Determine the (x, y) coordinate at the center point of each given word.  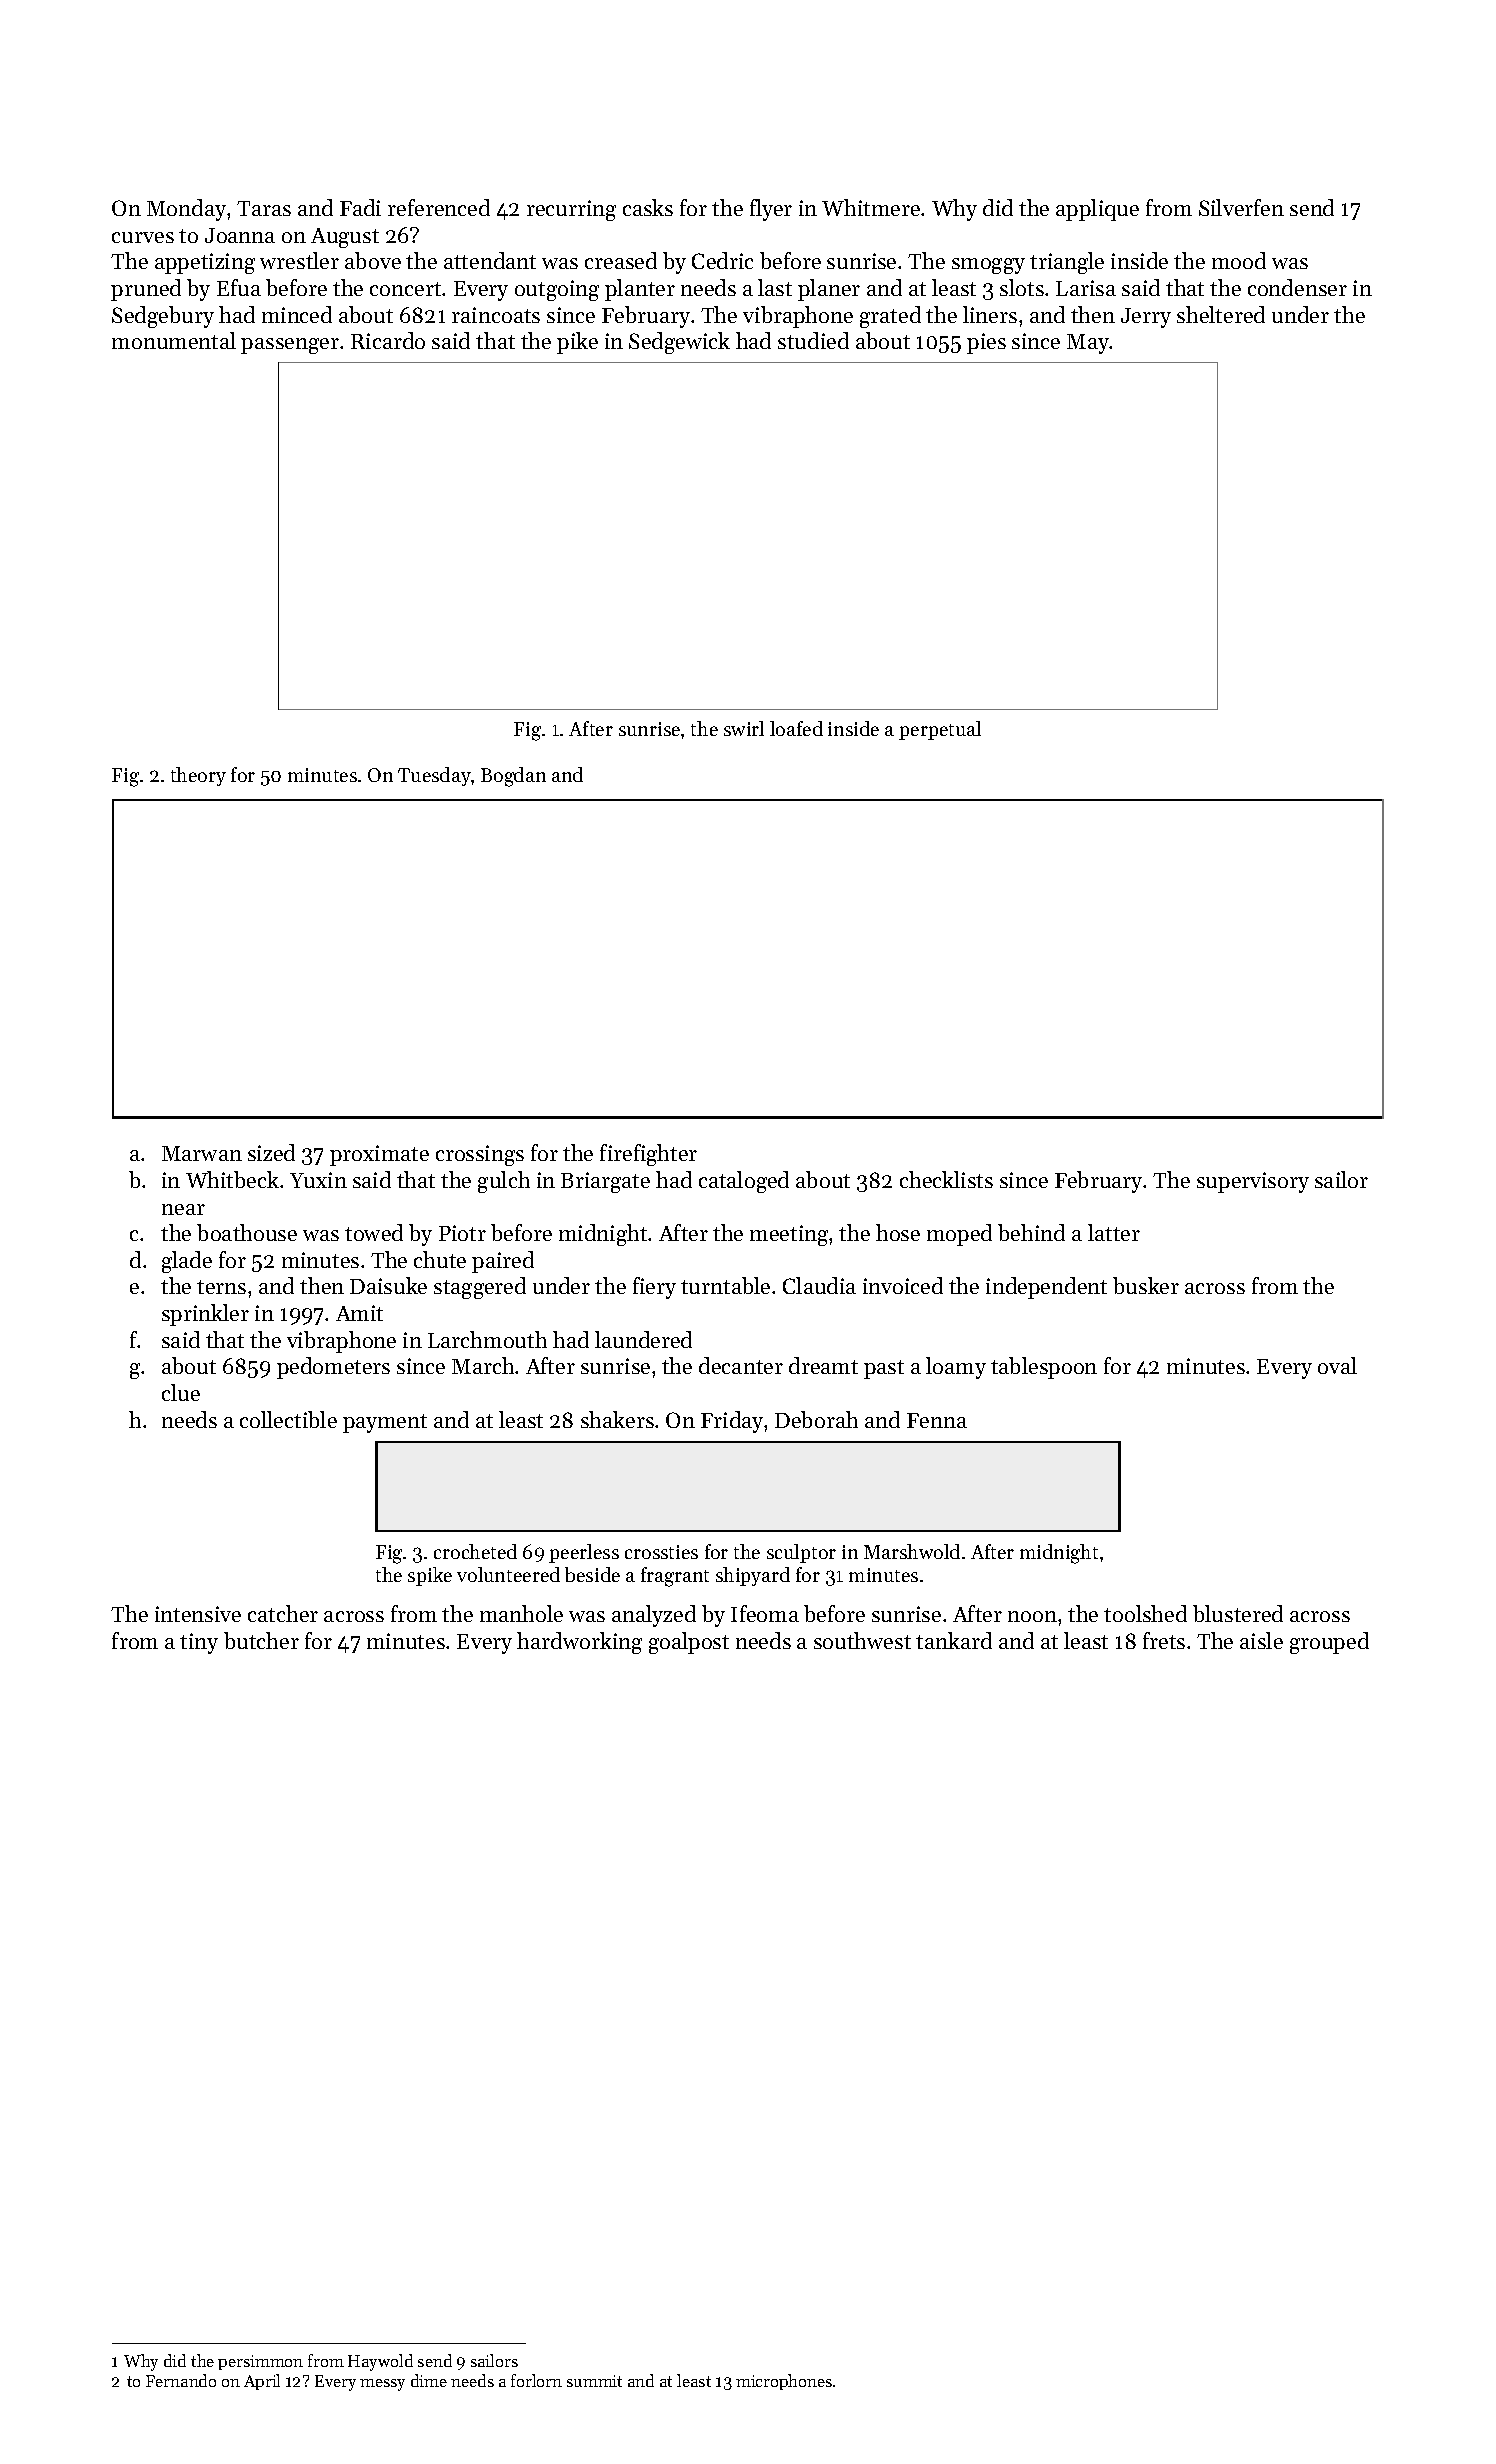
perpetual (940, 730)
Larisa (1086, 288)
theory (198, 776)
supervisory (1253, 1182)
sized (271, 1152)
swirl (744, 728)
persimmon (260, 2362)
